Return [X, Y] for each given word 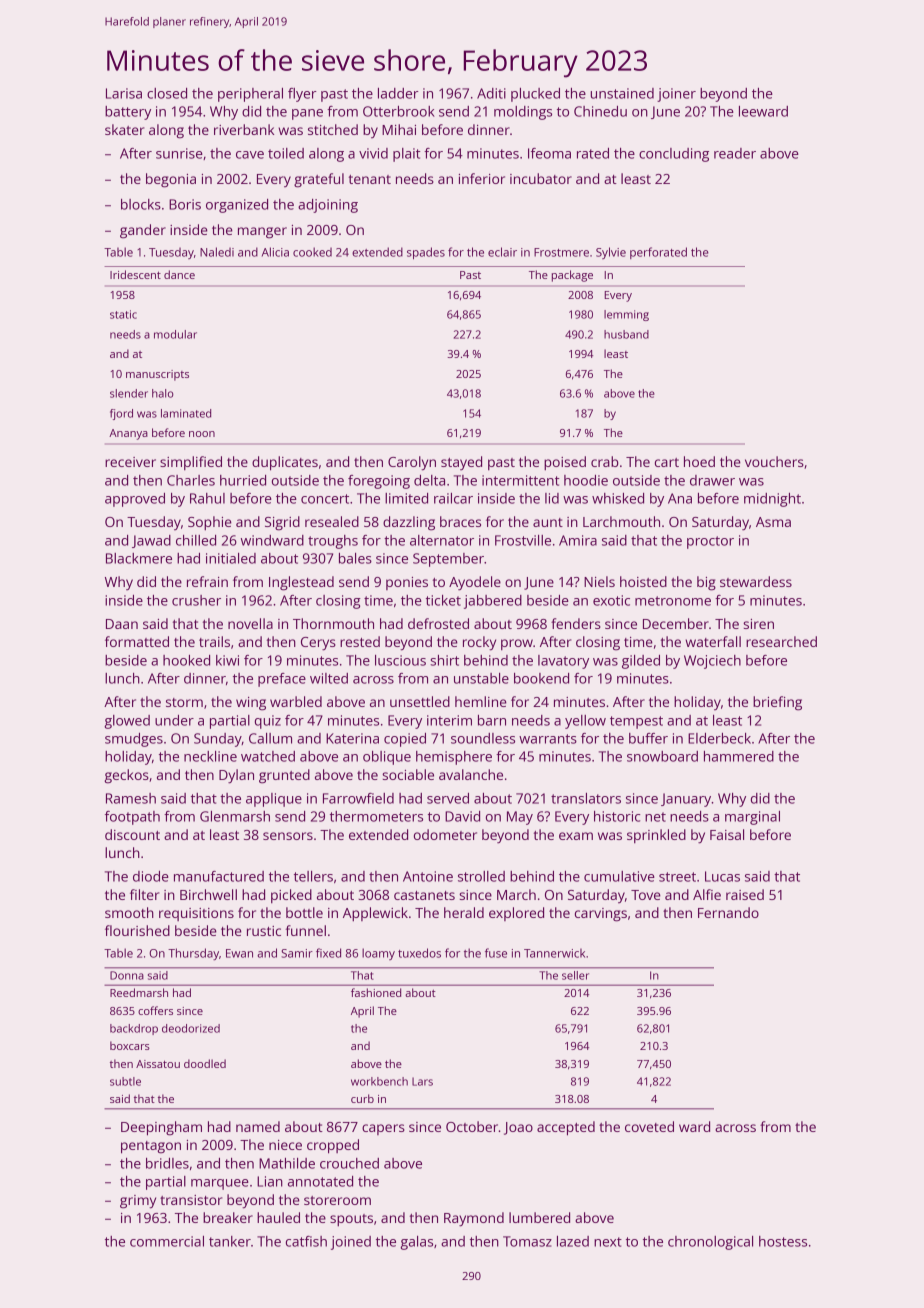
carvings [601, 915]
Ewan [239, 953]
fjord [121, 414]
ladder [398, 93]
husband [626, 334]
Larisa [124, 93]
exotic [611, 600]
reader [735, 153]
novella [250, 623]
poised [565, 463]
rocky [479, 643]
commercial [167, 1241]
